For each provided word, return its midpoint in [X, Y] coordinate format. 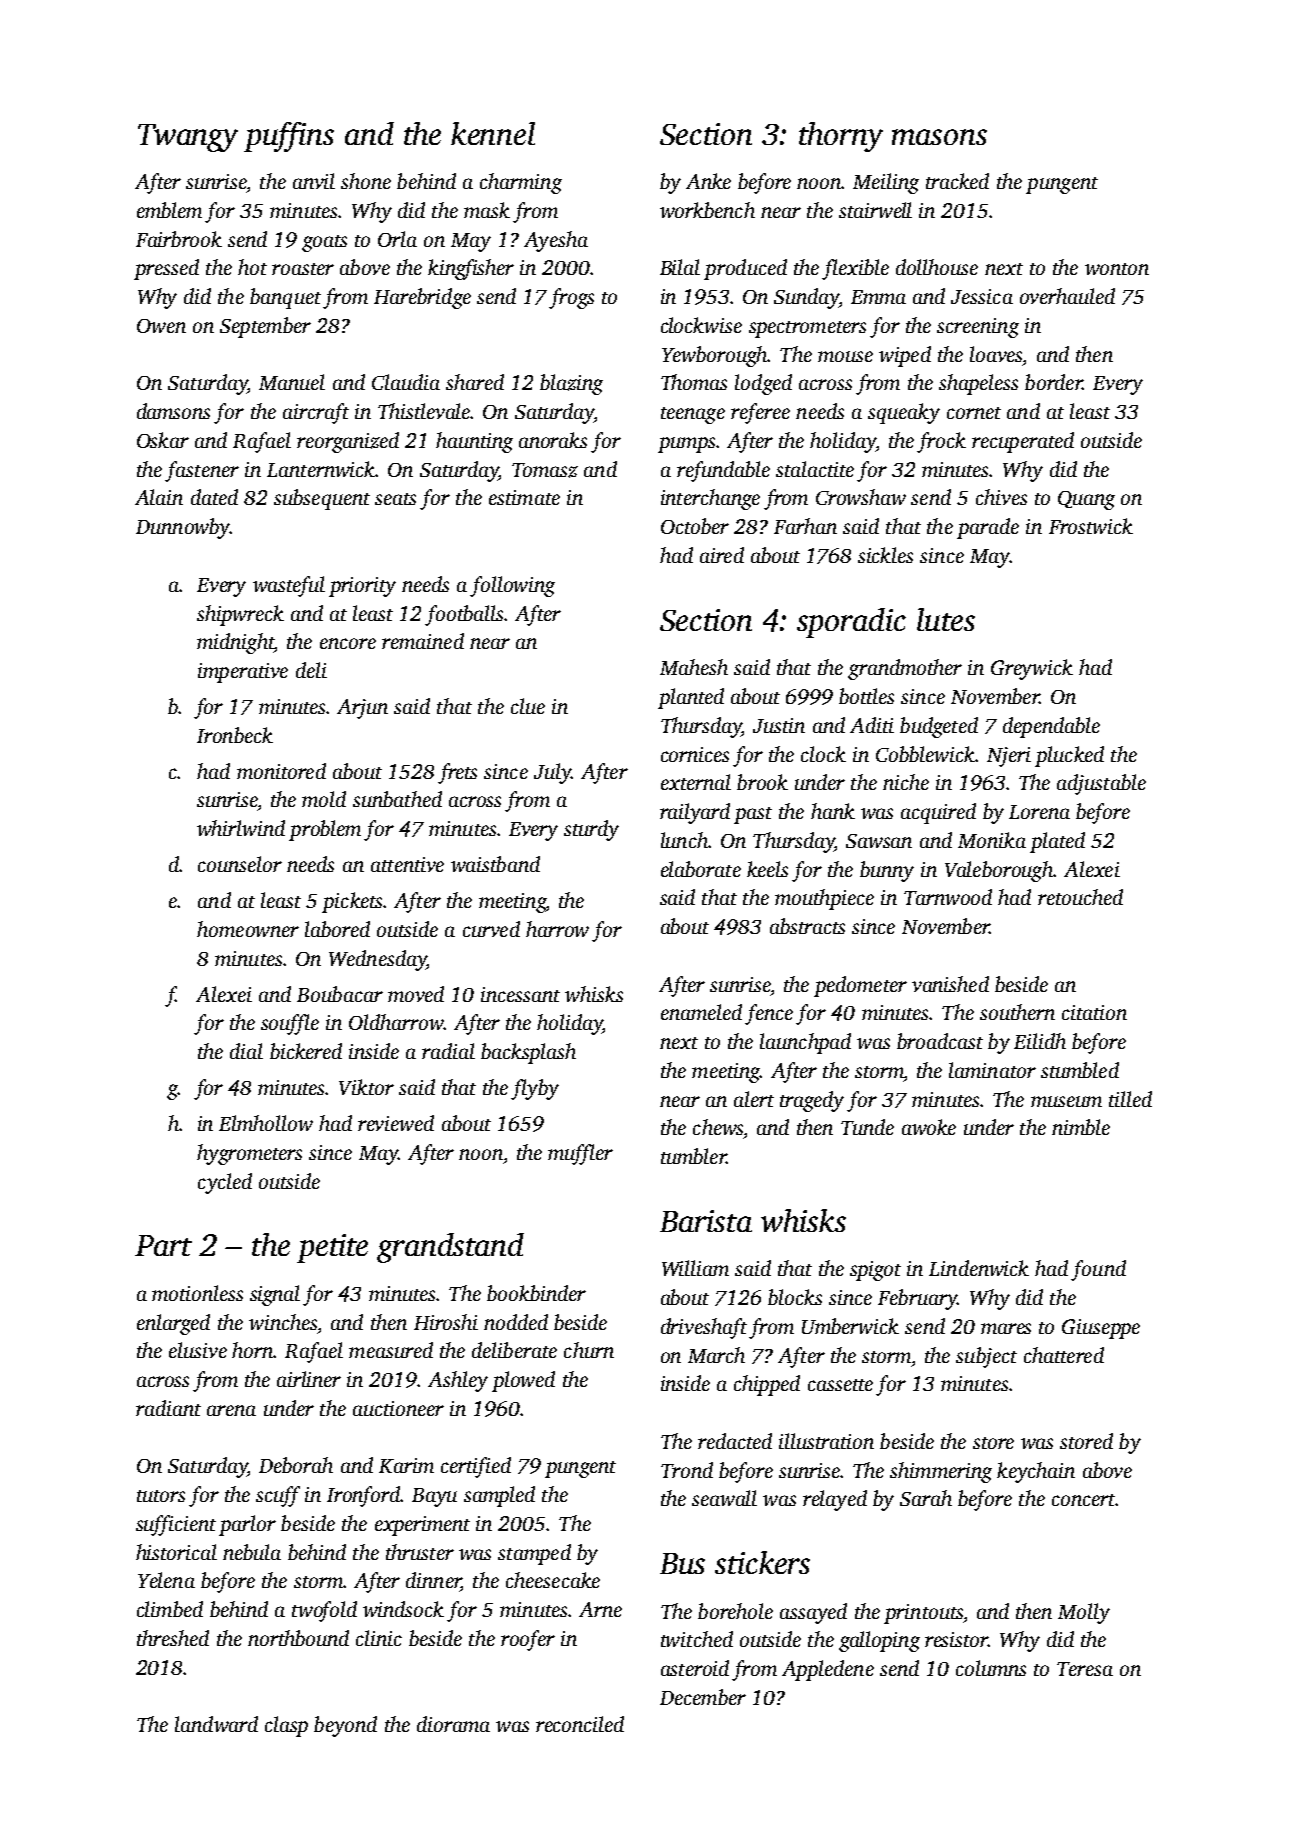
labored [337, 929]
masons [939, 137]
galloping [879, 1641]
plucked [1069, 756]
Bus [682, 1563]
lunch [684, 840]
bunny [887, 871]
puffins [289, 137]
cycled [225, 1183]
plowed [523, 1381]
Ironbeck [235, 735]
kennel [493, 133]
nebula [252, 1552]
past [753, 815]
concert [1084, 1500]
